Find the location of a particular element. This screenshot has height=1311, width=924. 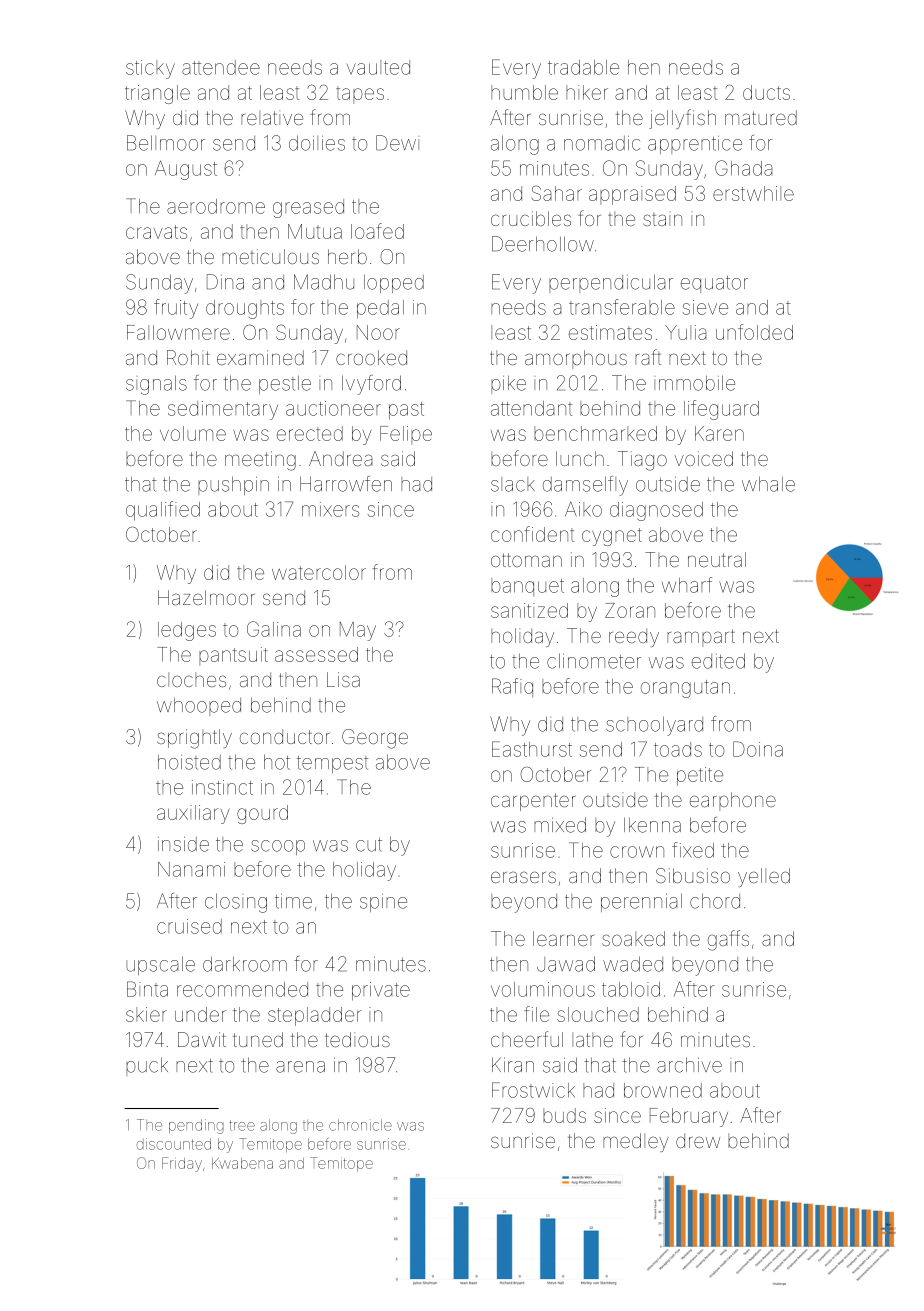

attendee is located at coordinates (221, 67).
